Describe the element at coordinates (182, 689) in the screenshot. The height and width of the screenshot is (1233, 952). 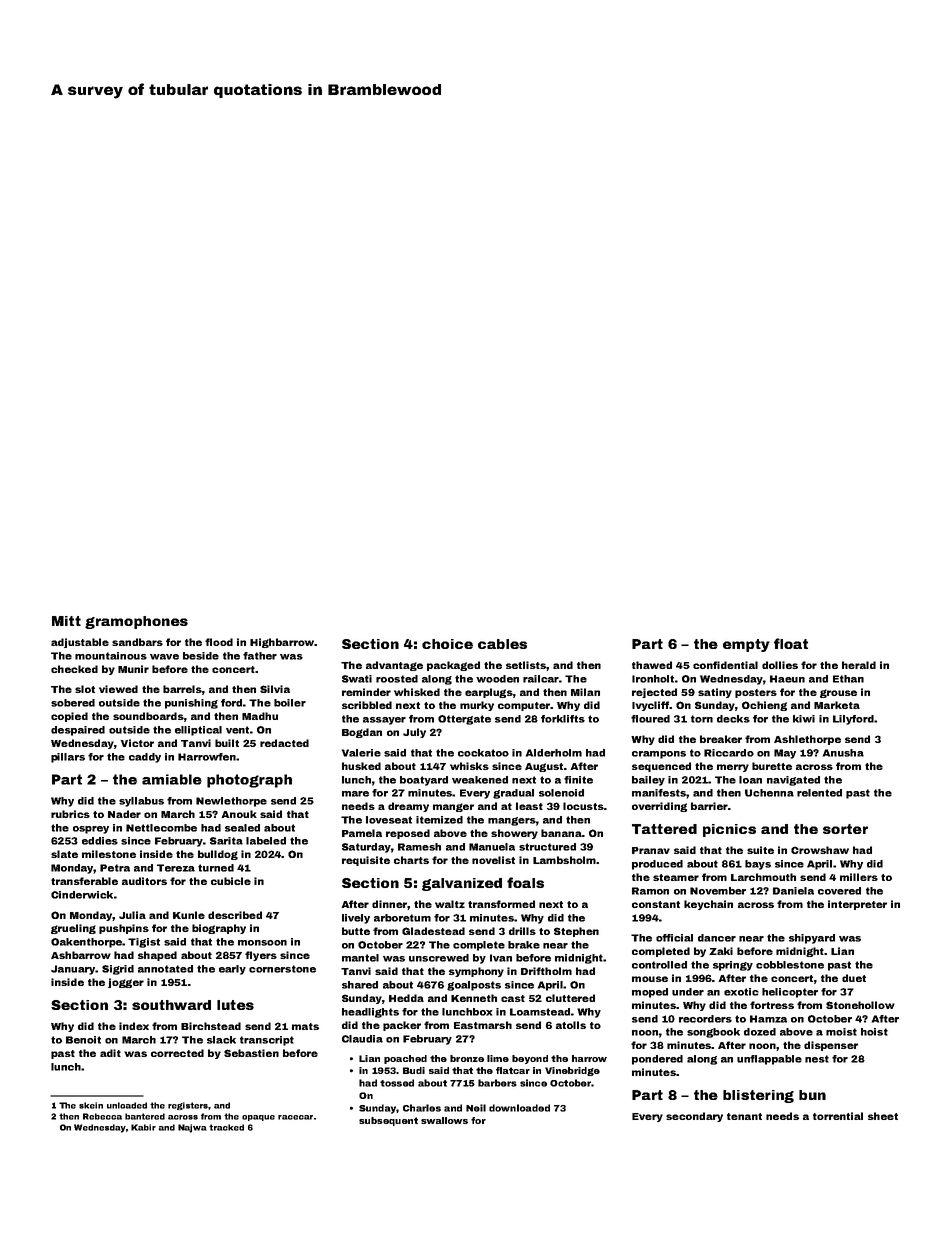
I see `barrels` at that location.
